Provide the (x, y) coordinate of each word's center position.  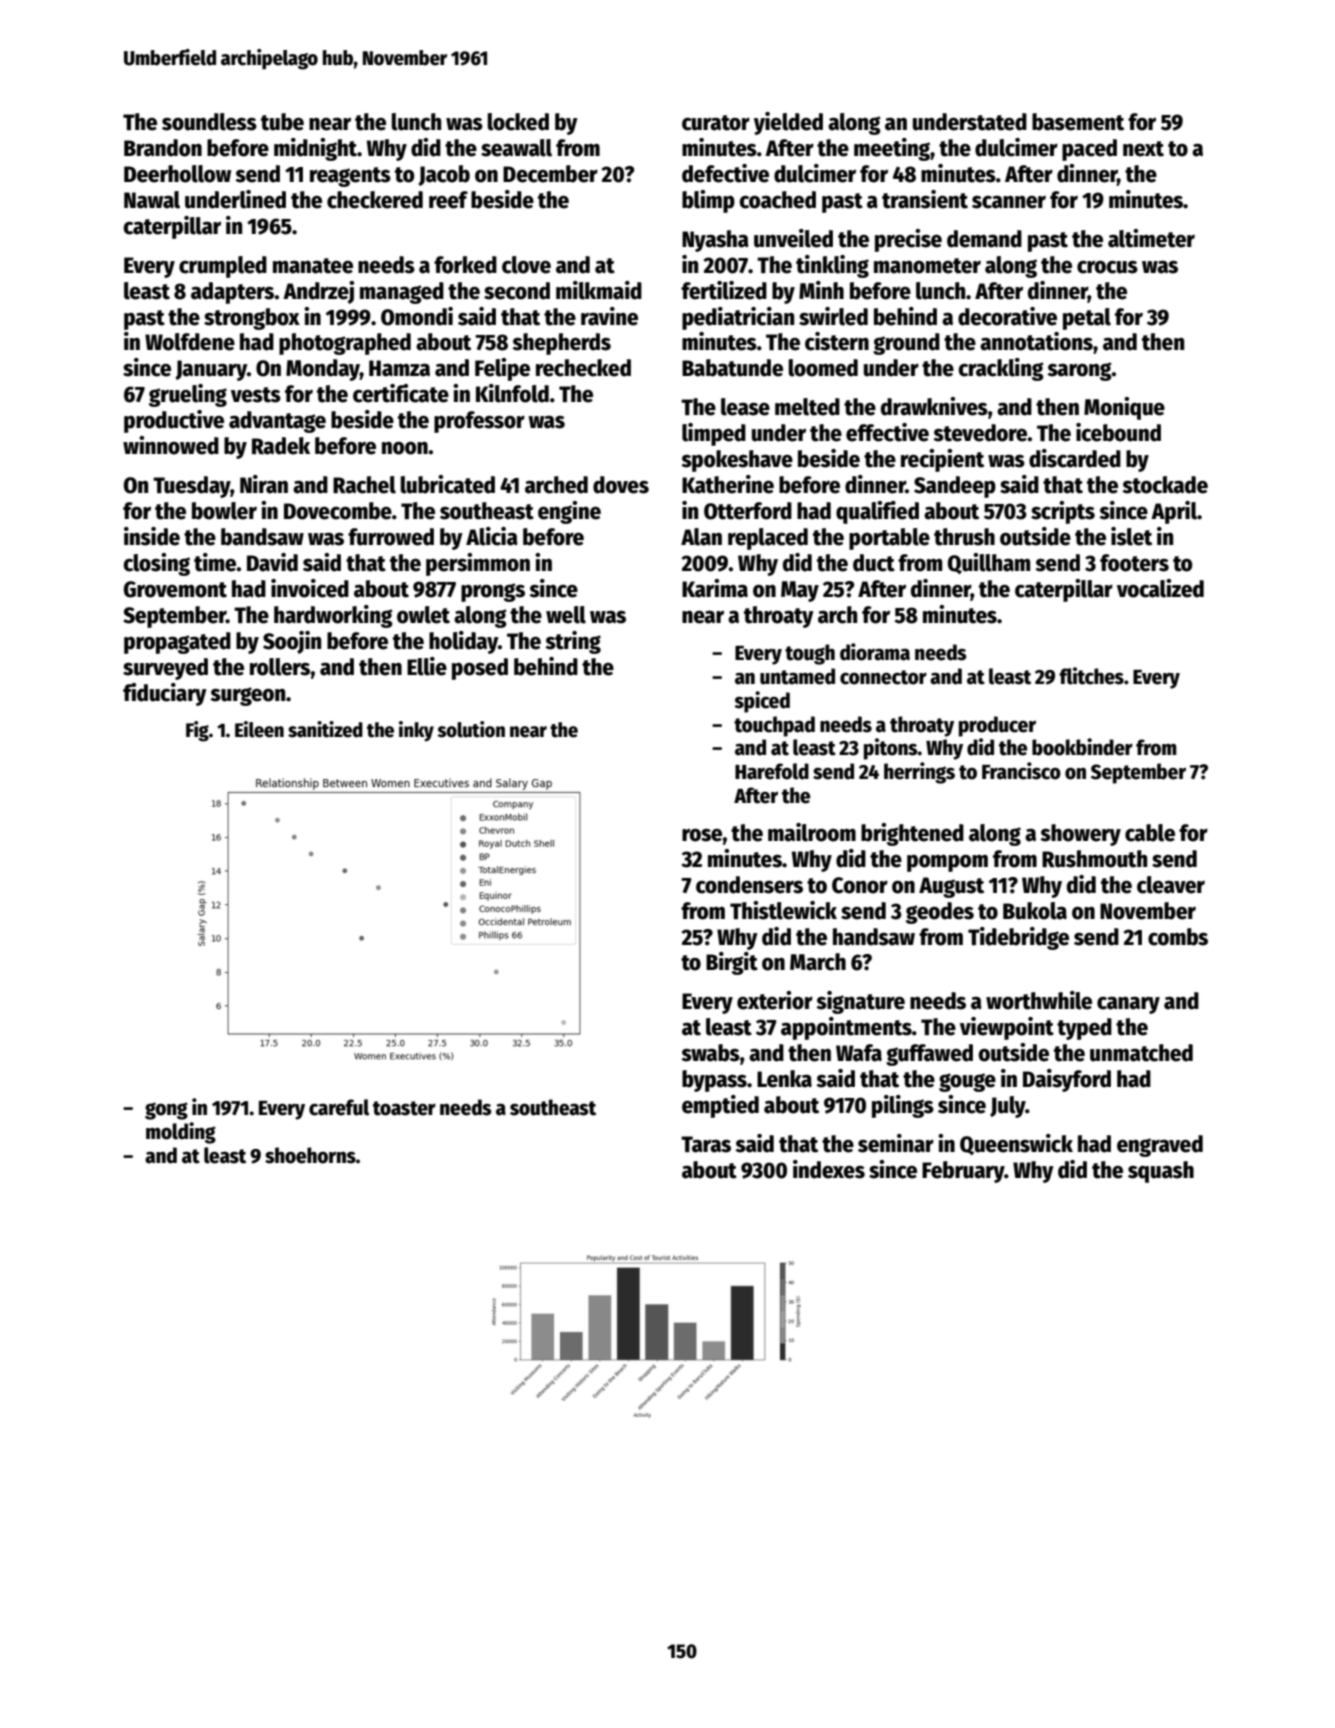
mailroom (812, 832)
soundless (209, 122)
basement (1078, 122)
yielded (788, 123)
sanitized (325, 729)
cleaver (1171, 885)
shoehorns (310, 1155)
